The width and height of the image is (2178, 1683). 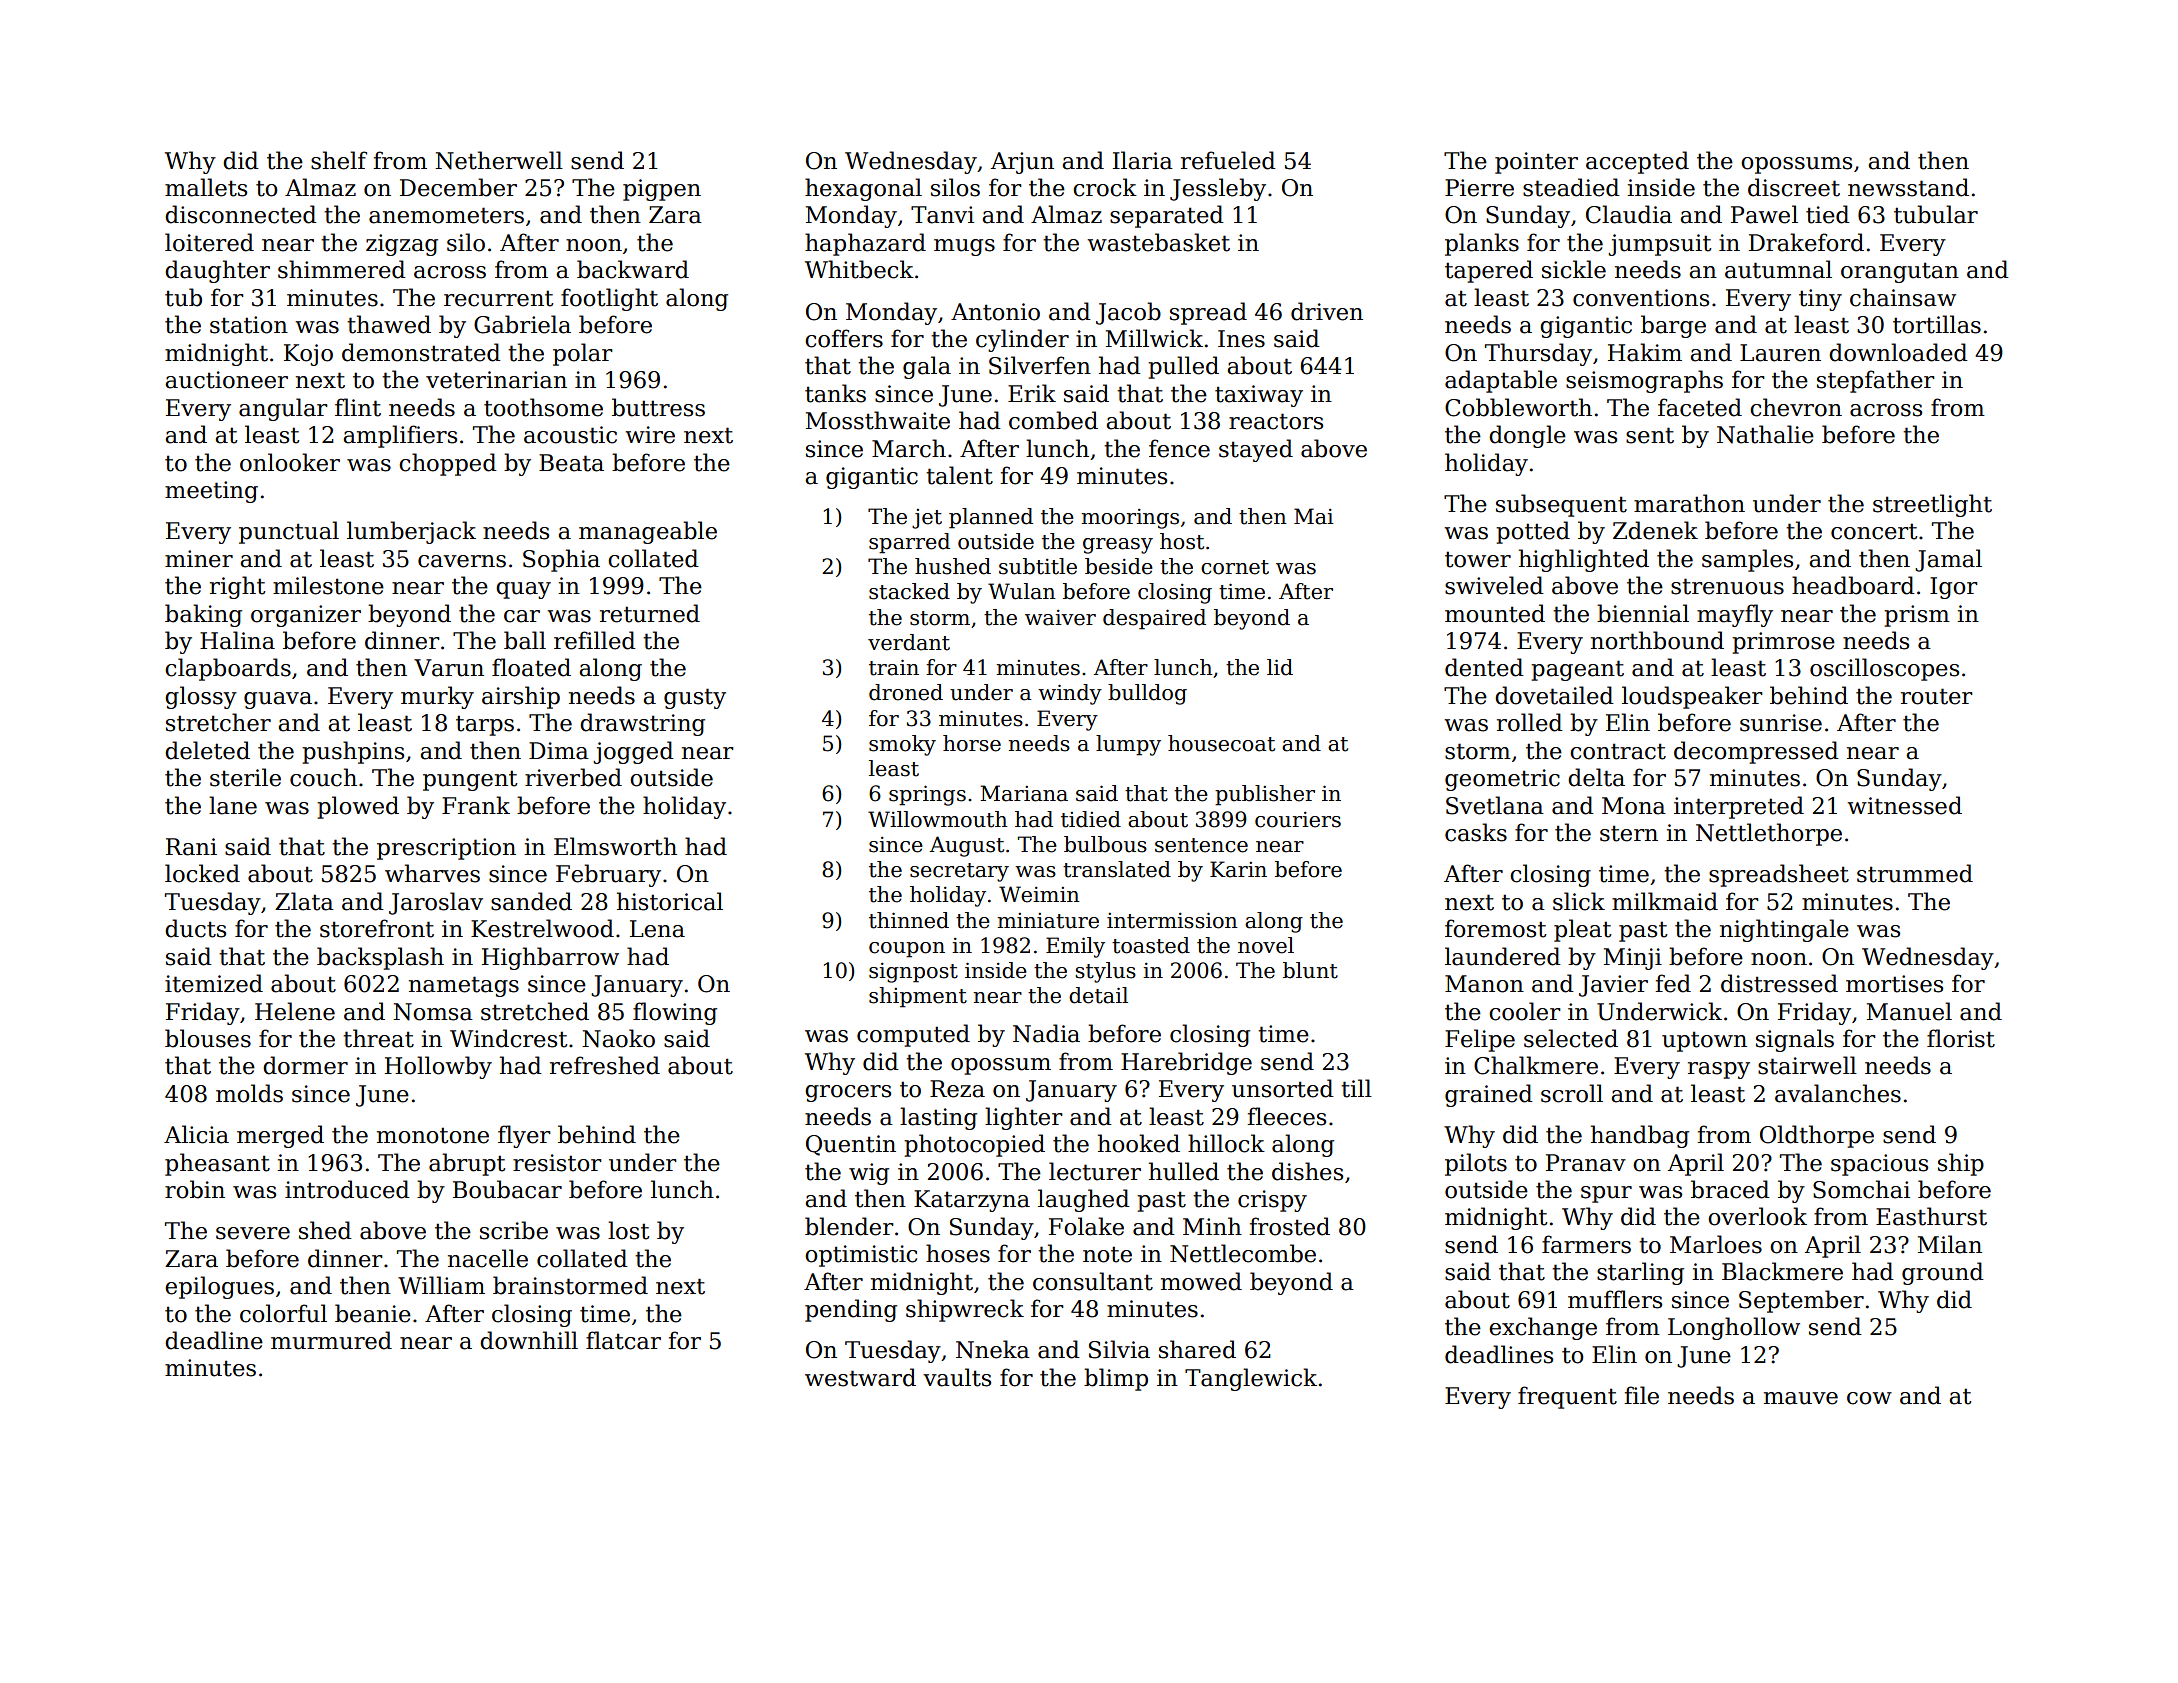 What do you see at coordinates (208, 1038) in the image?
I see `blouses` at bounding box center [208, 1038].
